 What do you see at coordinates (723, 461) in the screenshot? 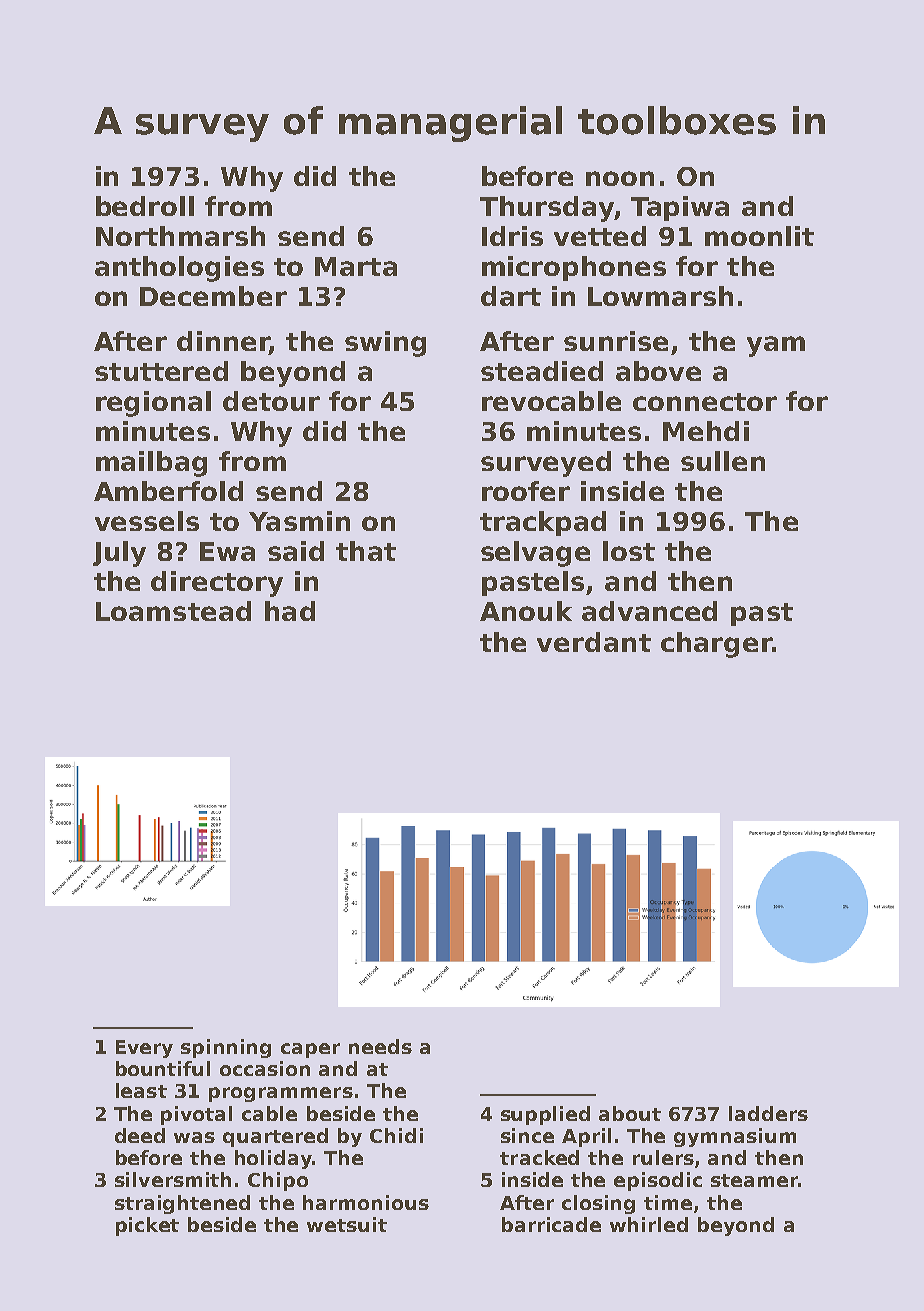
I see `sullen` at bounding box center [723, 461].
